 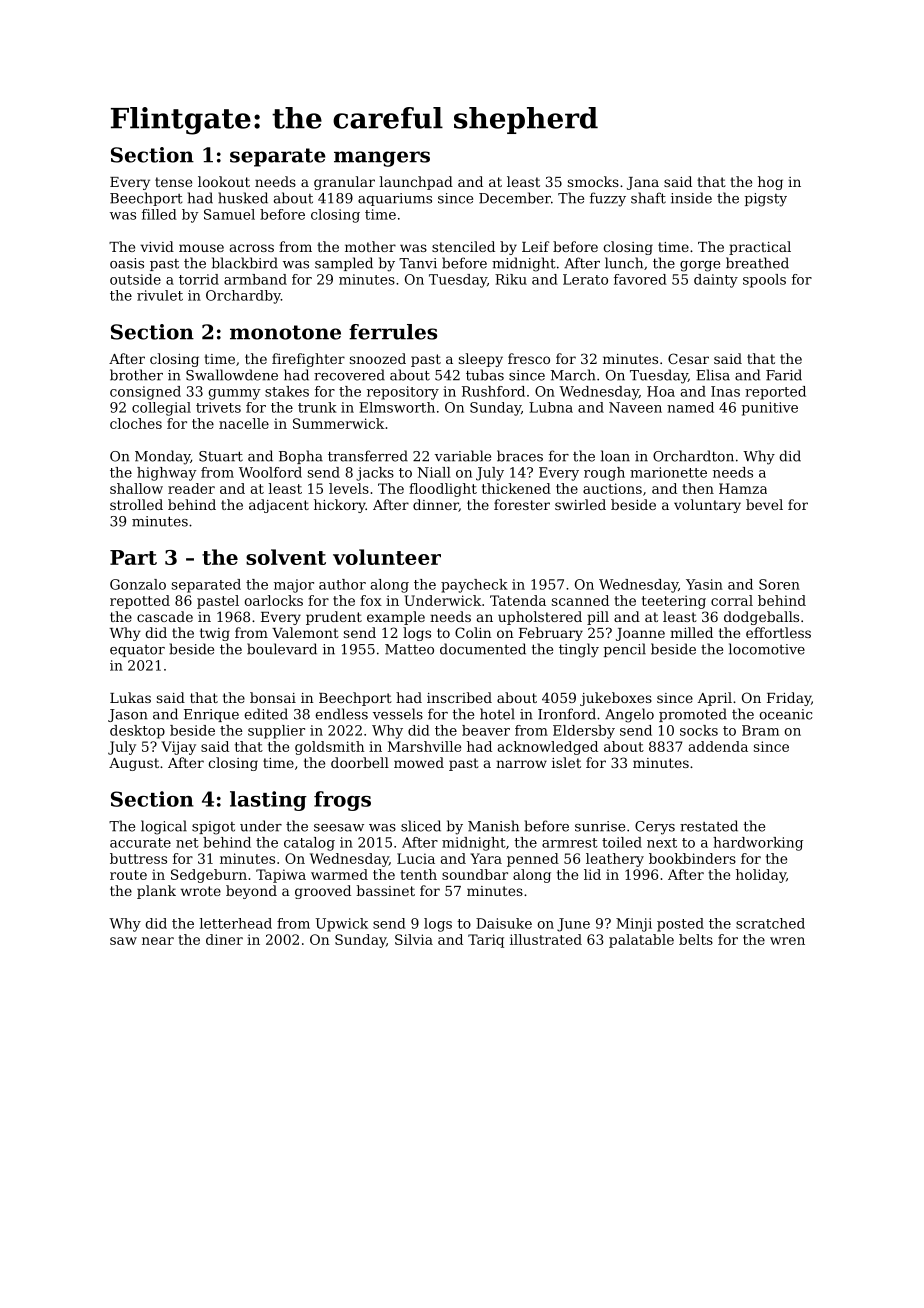 What do you see at coordinates (398, 714) in the screenshot?
I see `vessels` at bounding box center [398, 714].
